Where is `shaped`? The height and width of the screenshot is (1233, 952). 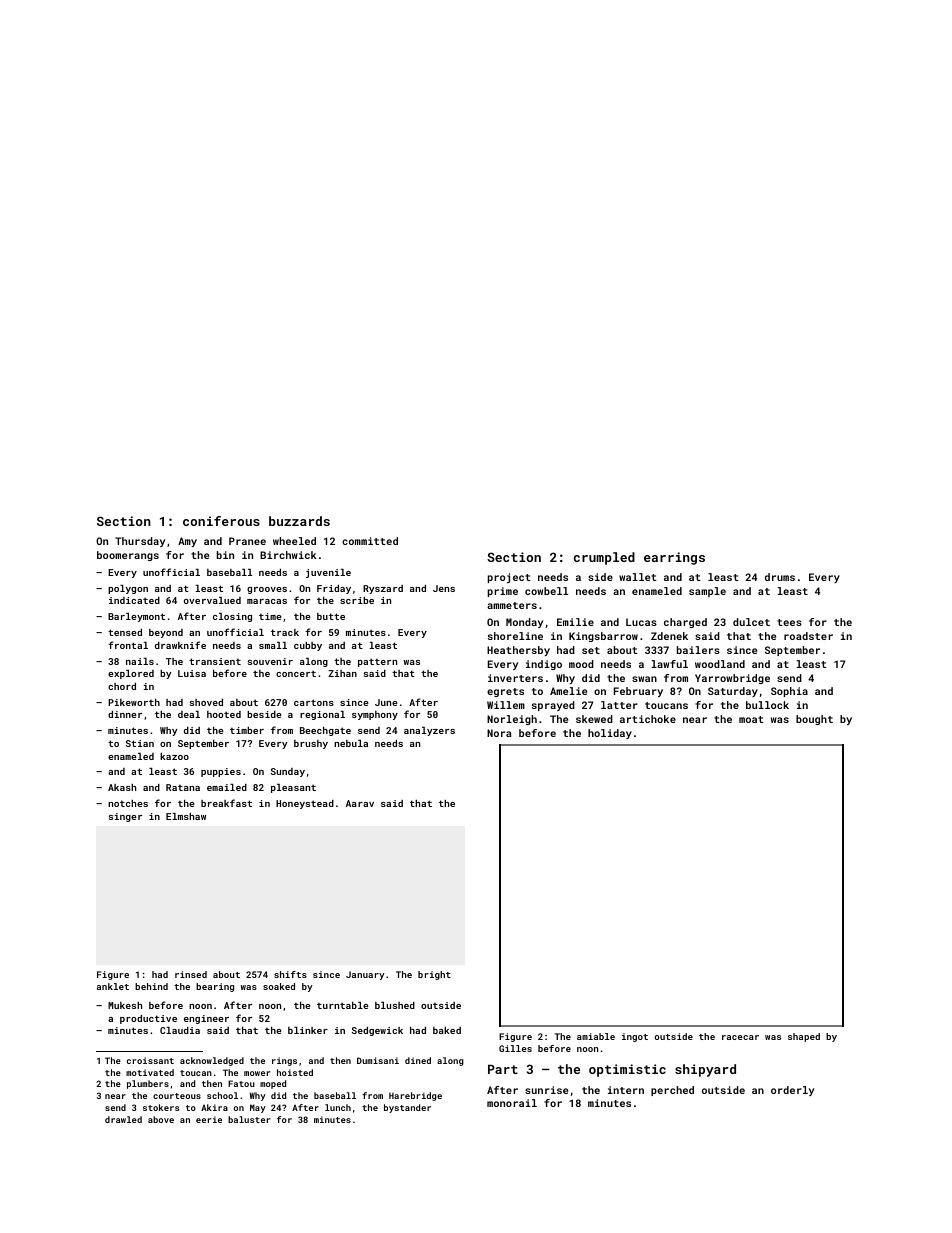
shaped is located at coordinates (804, 1037).
